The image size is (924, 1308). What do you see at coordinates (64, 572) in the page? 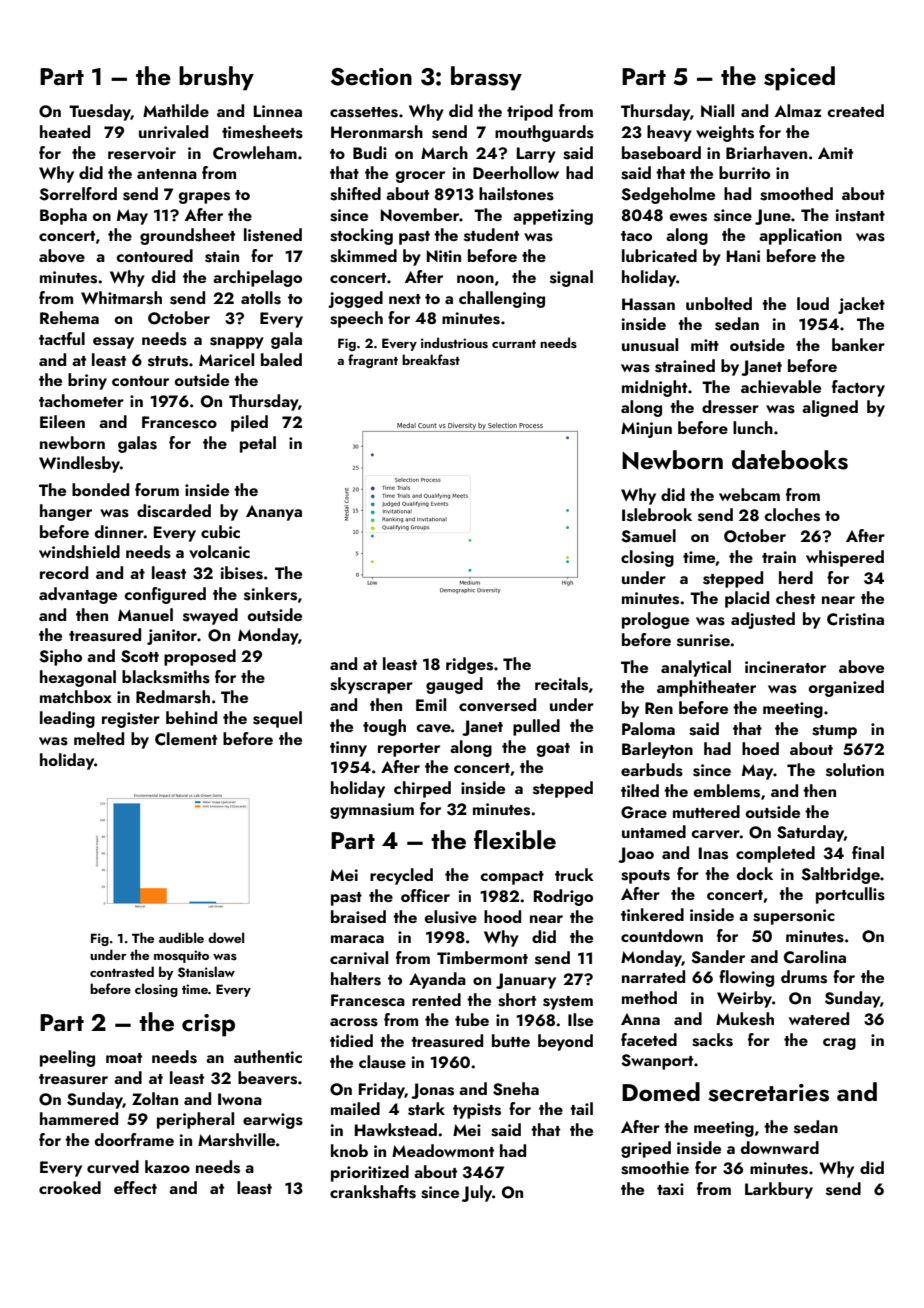
I see `record` at bounding box center [64, 572].
